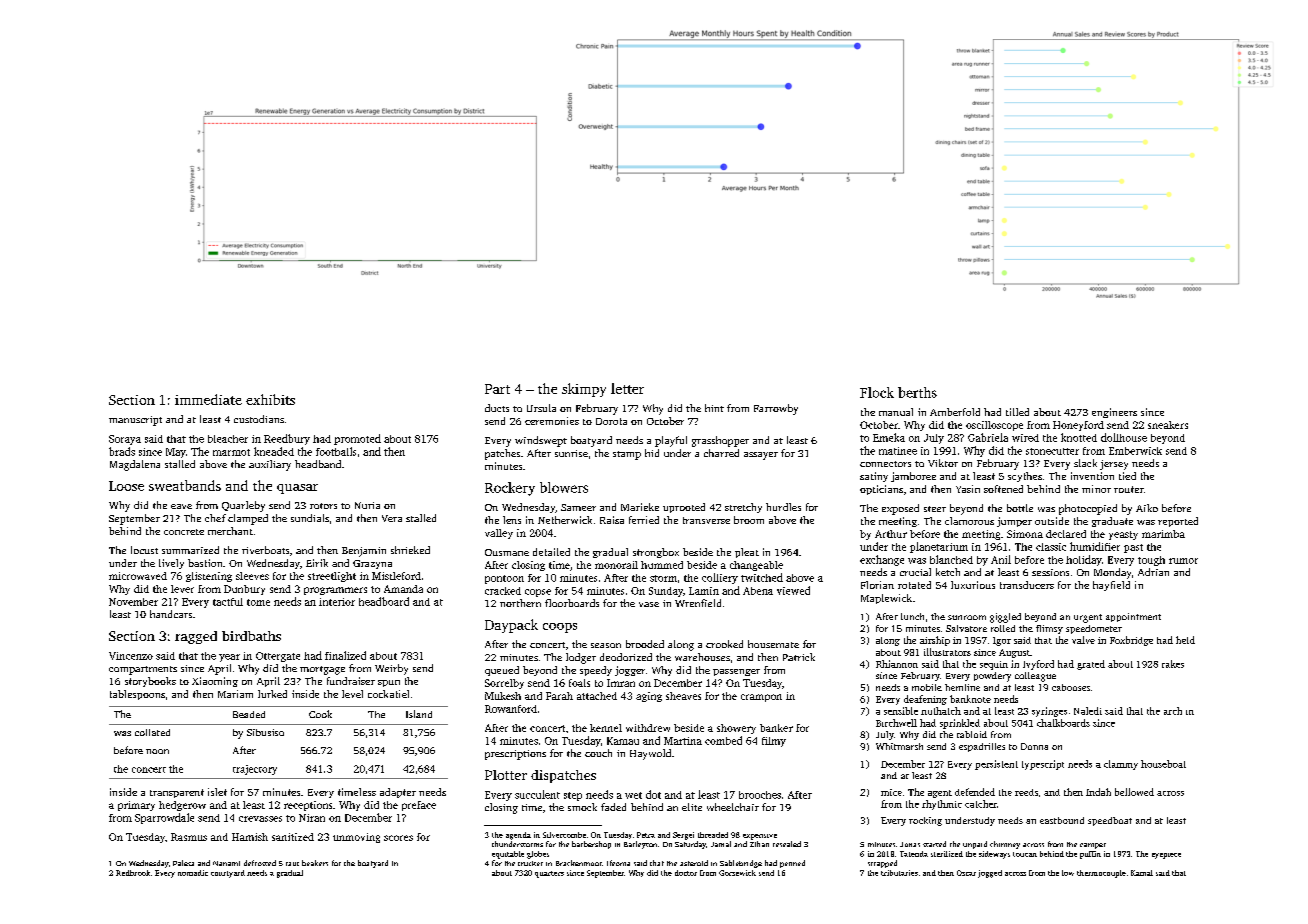 This screenshot has width=1308, height=924. Describe the element at coordinates (1062, 820) in the screenshot. I see `eastbound` at that location.
